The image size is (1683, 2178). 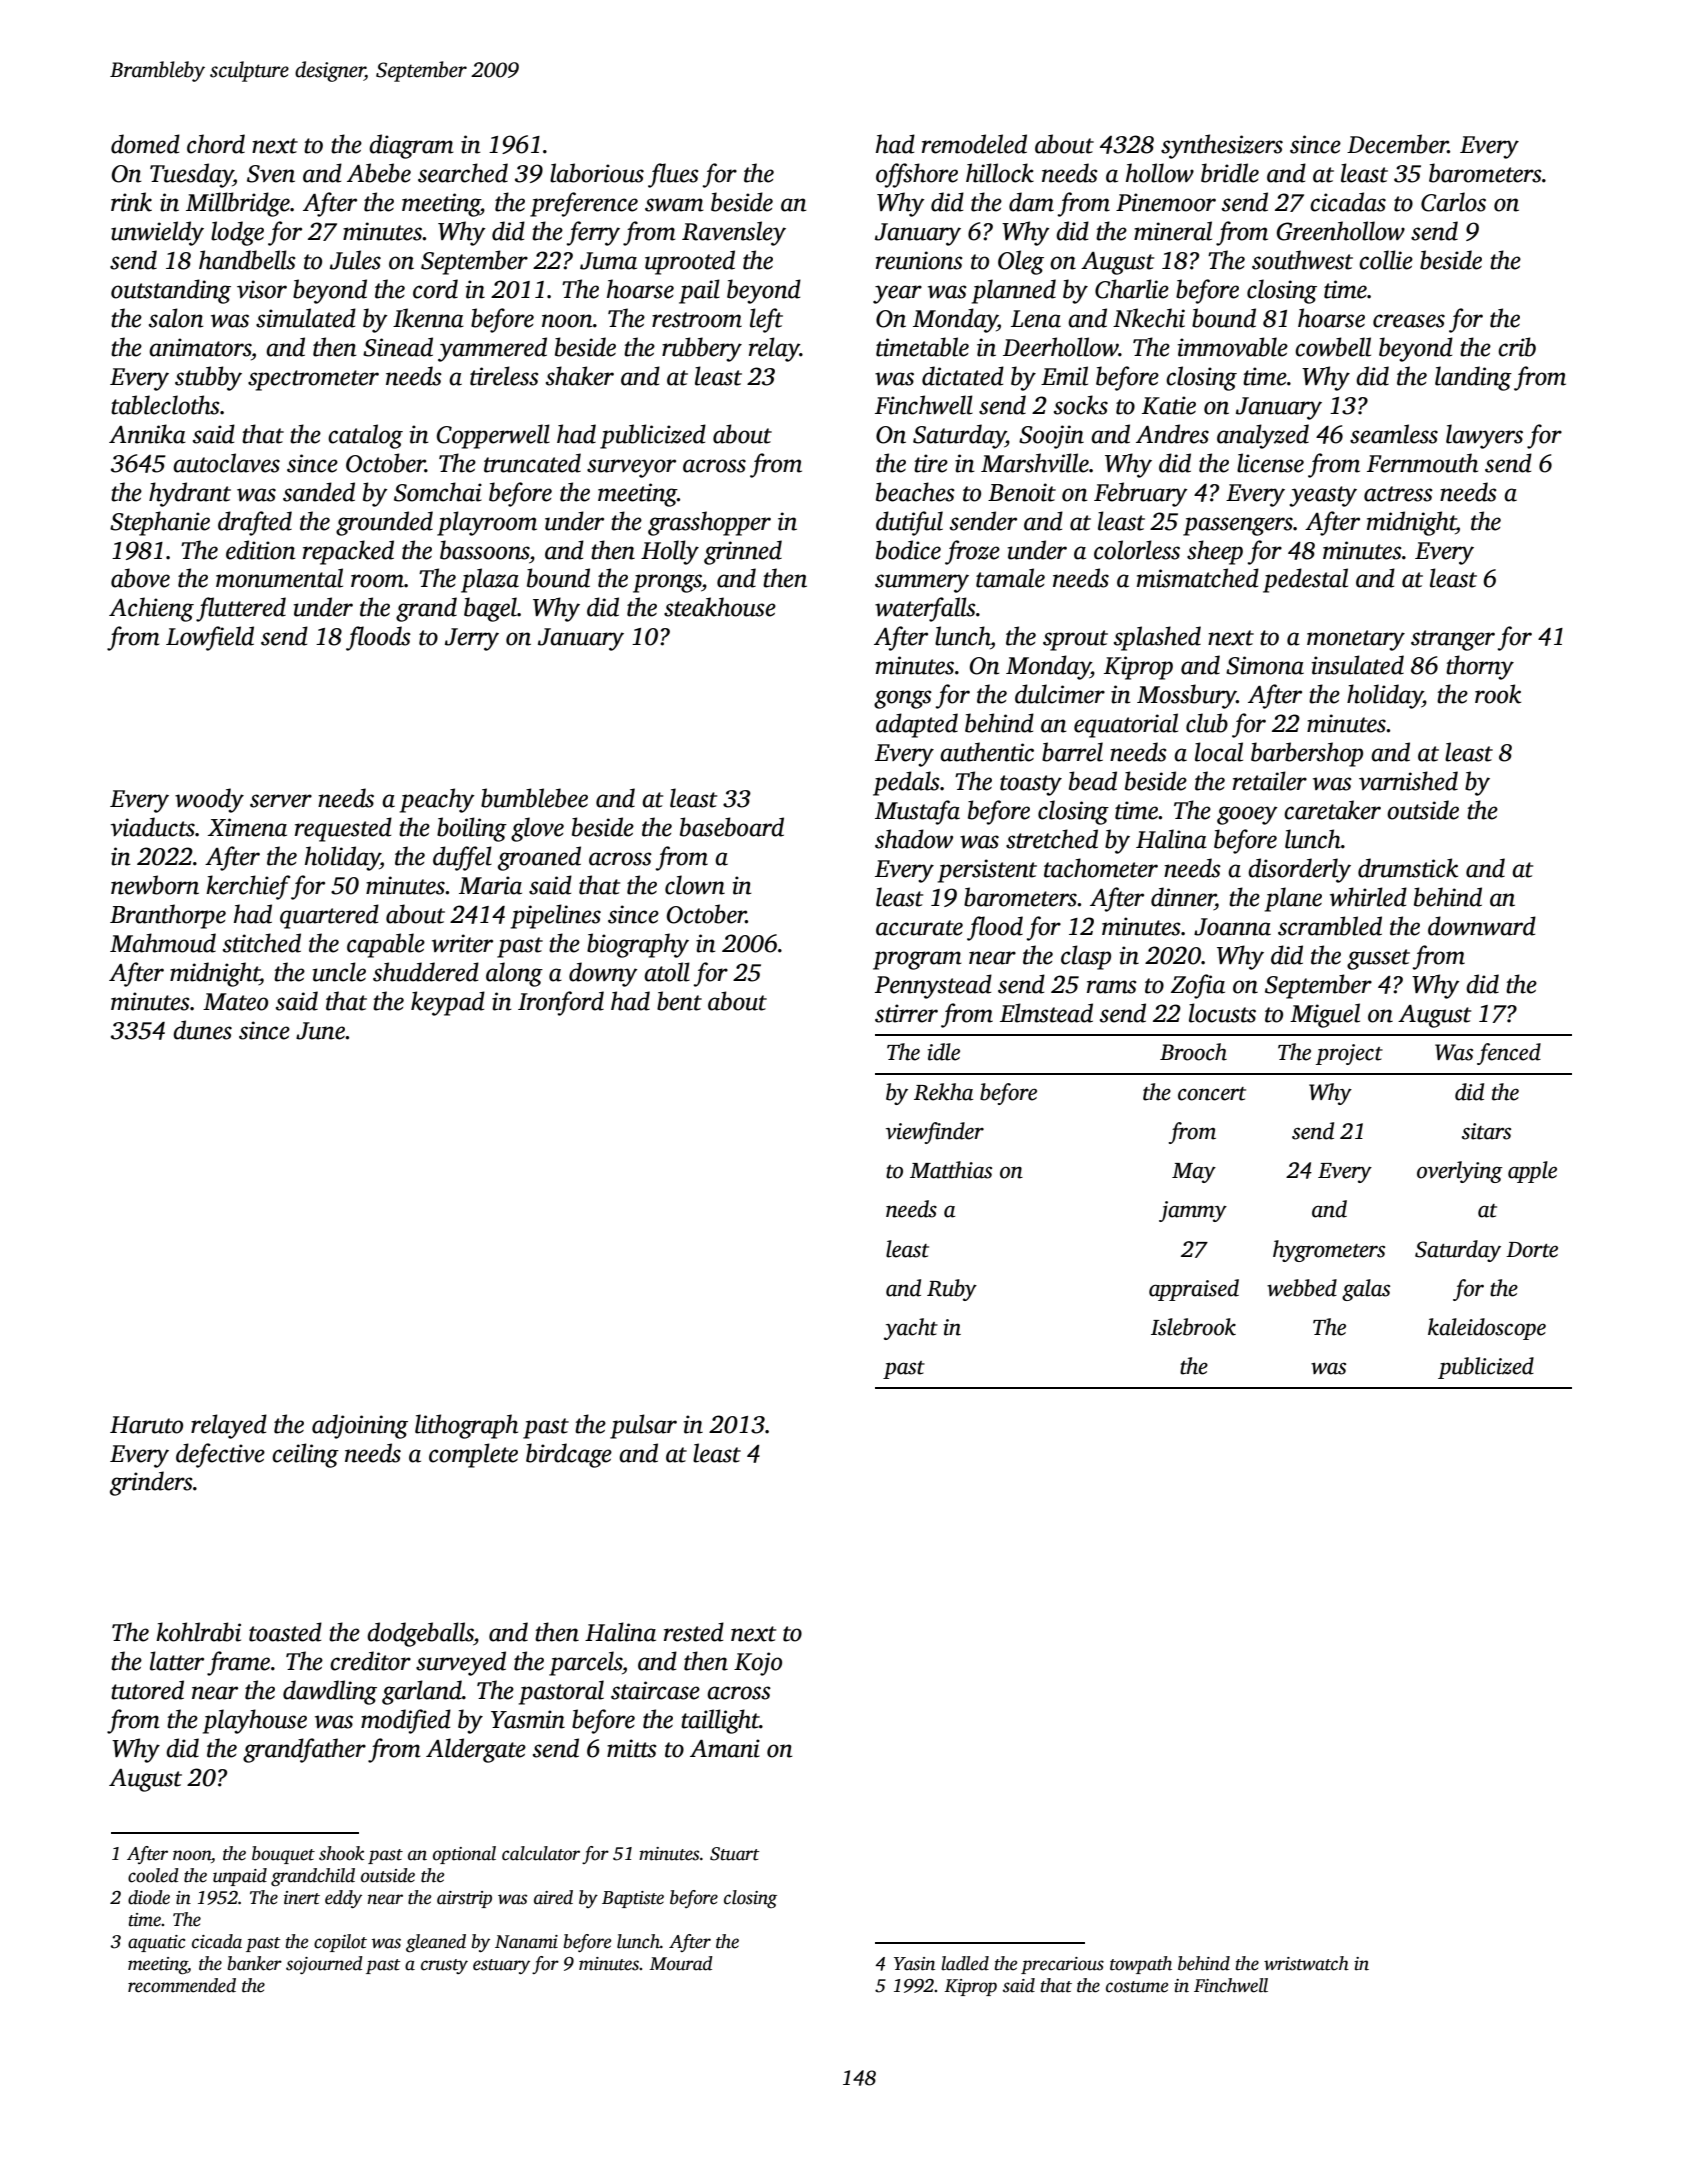 What do you see at coordinates (1194, 1290) in the image?
I see `appraised` at bounding box center [1194, 1290].
